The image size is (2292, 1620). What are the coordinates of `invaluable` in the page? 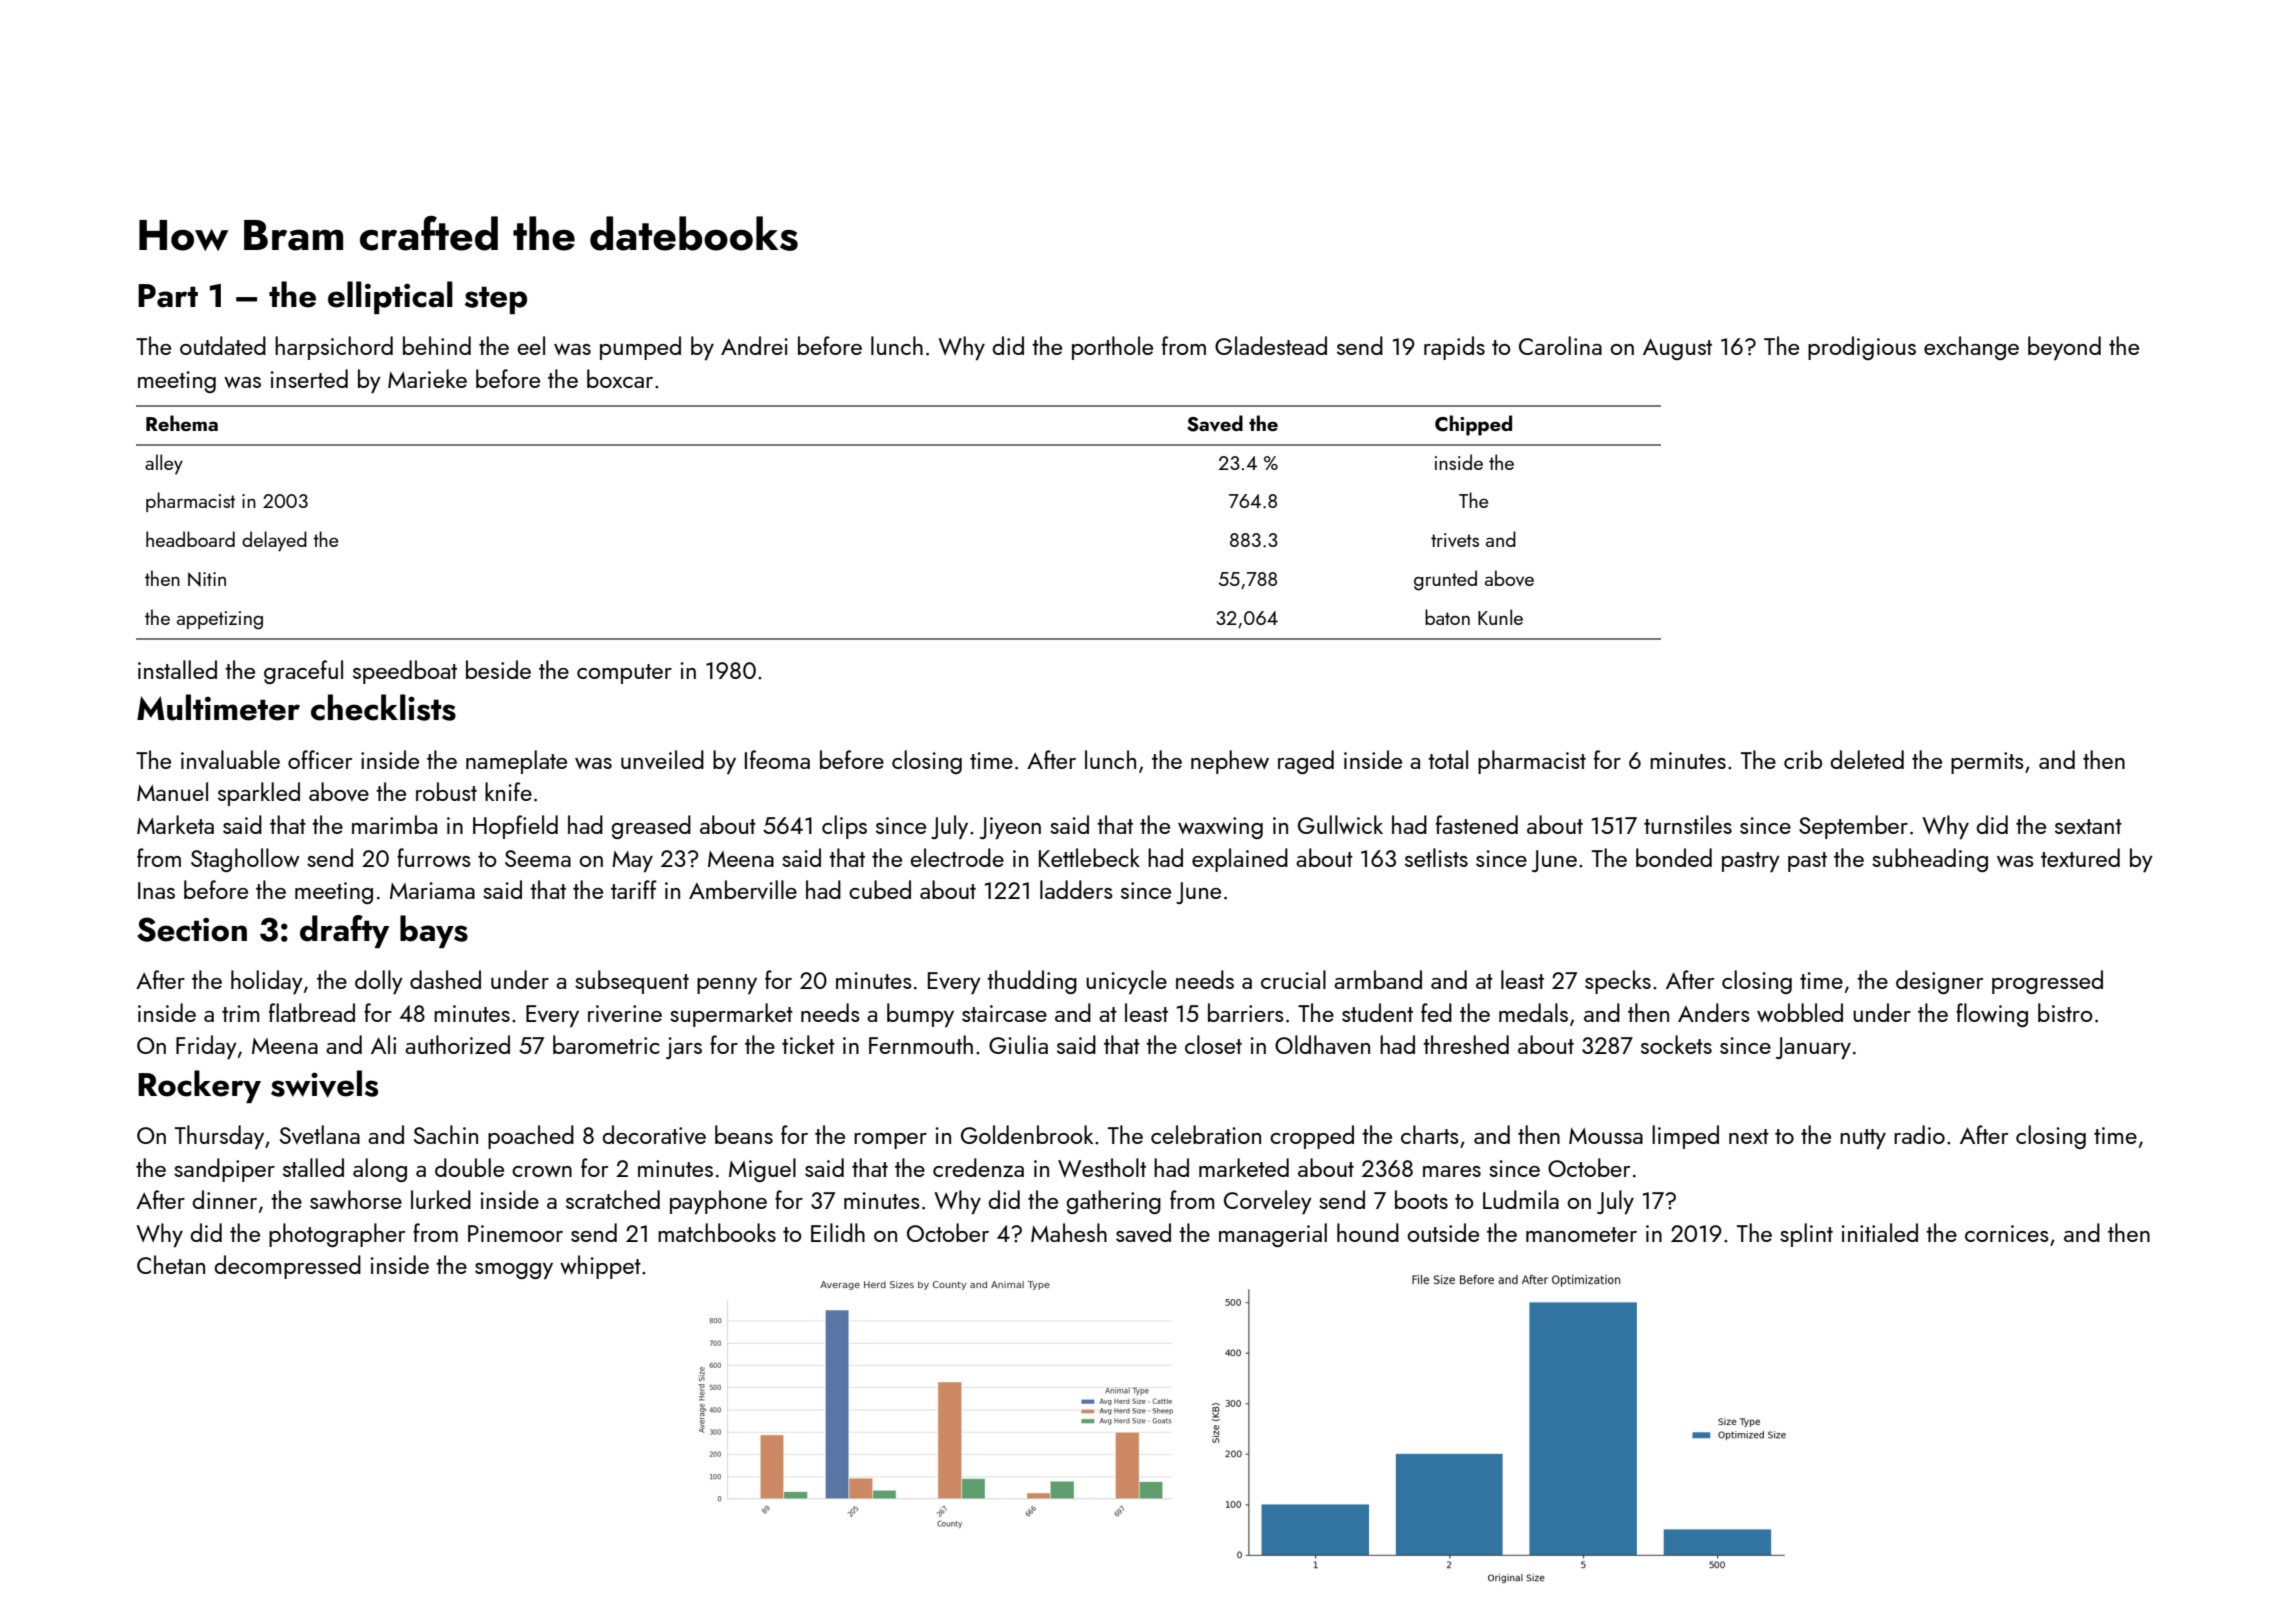 It's located at (230, 759).
